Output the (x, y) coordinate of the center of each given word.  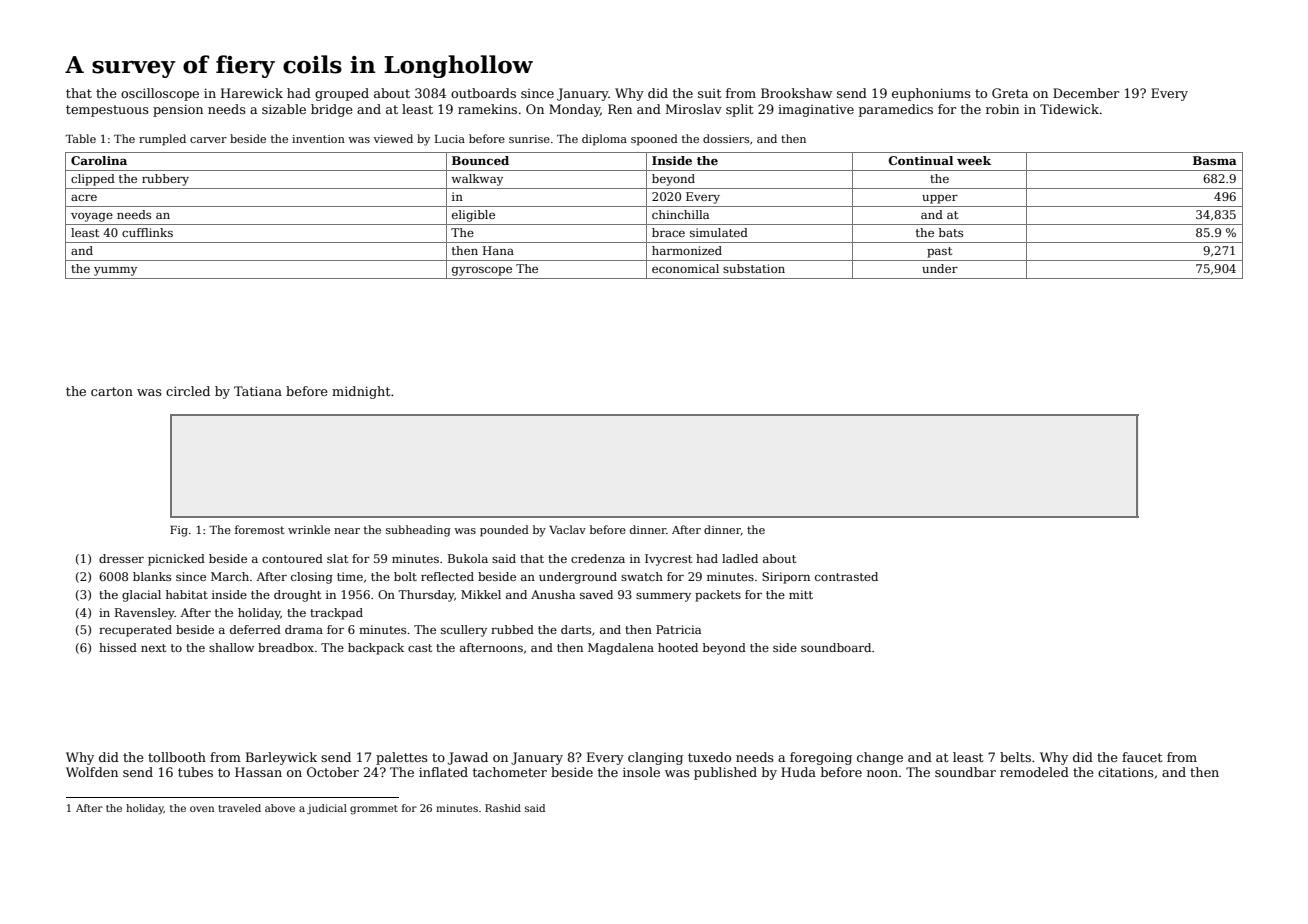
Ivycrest (668, 560)
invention (318, 139)
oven (202, 809)
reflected (447, 576)
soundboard (836, 647)
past (939, 252)
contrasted (846, 576)
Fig (179, 531)
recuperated (135, 631)
